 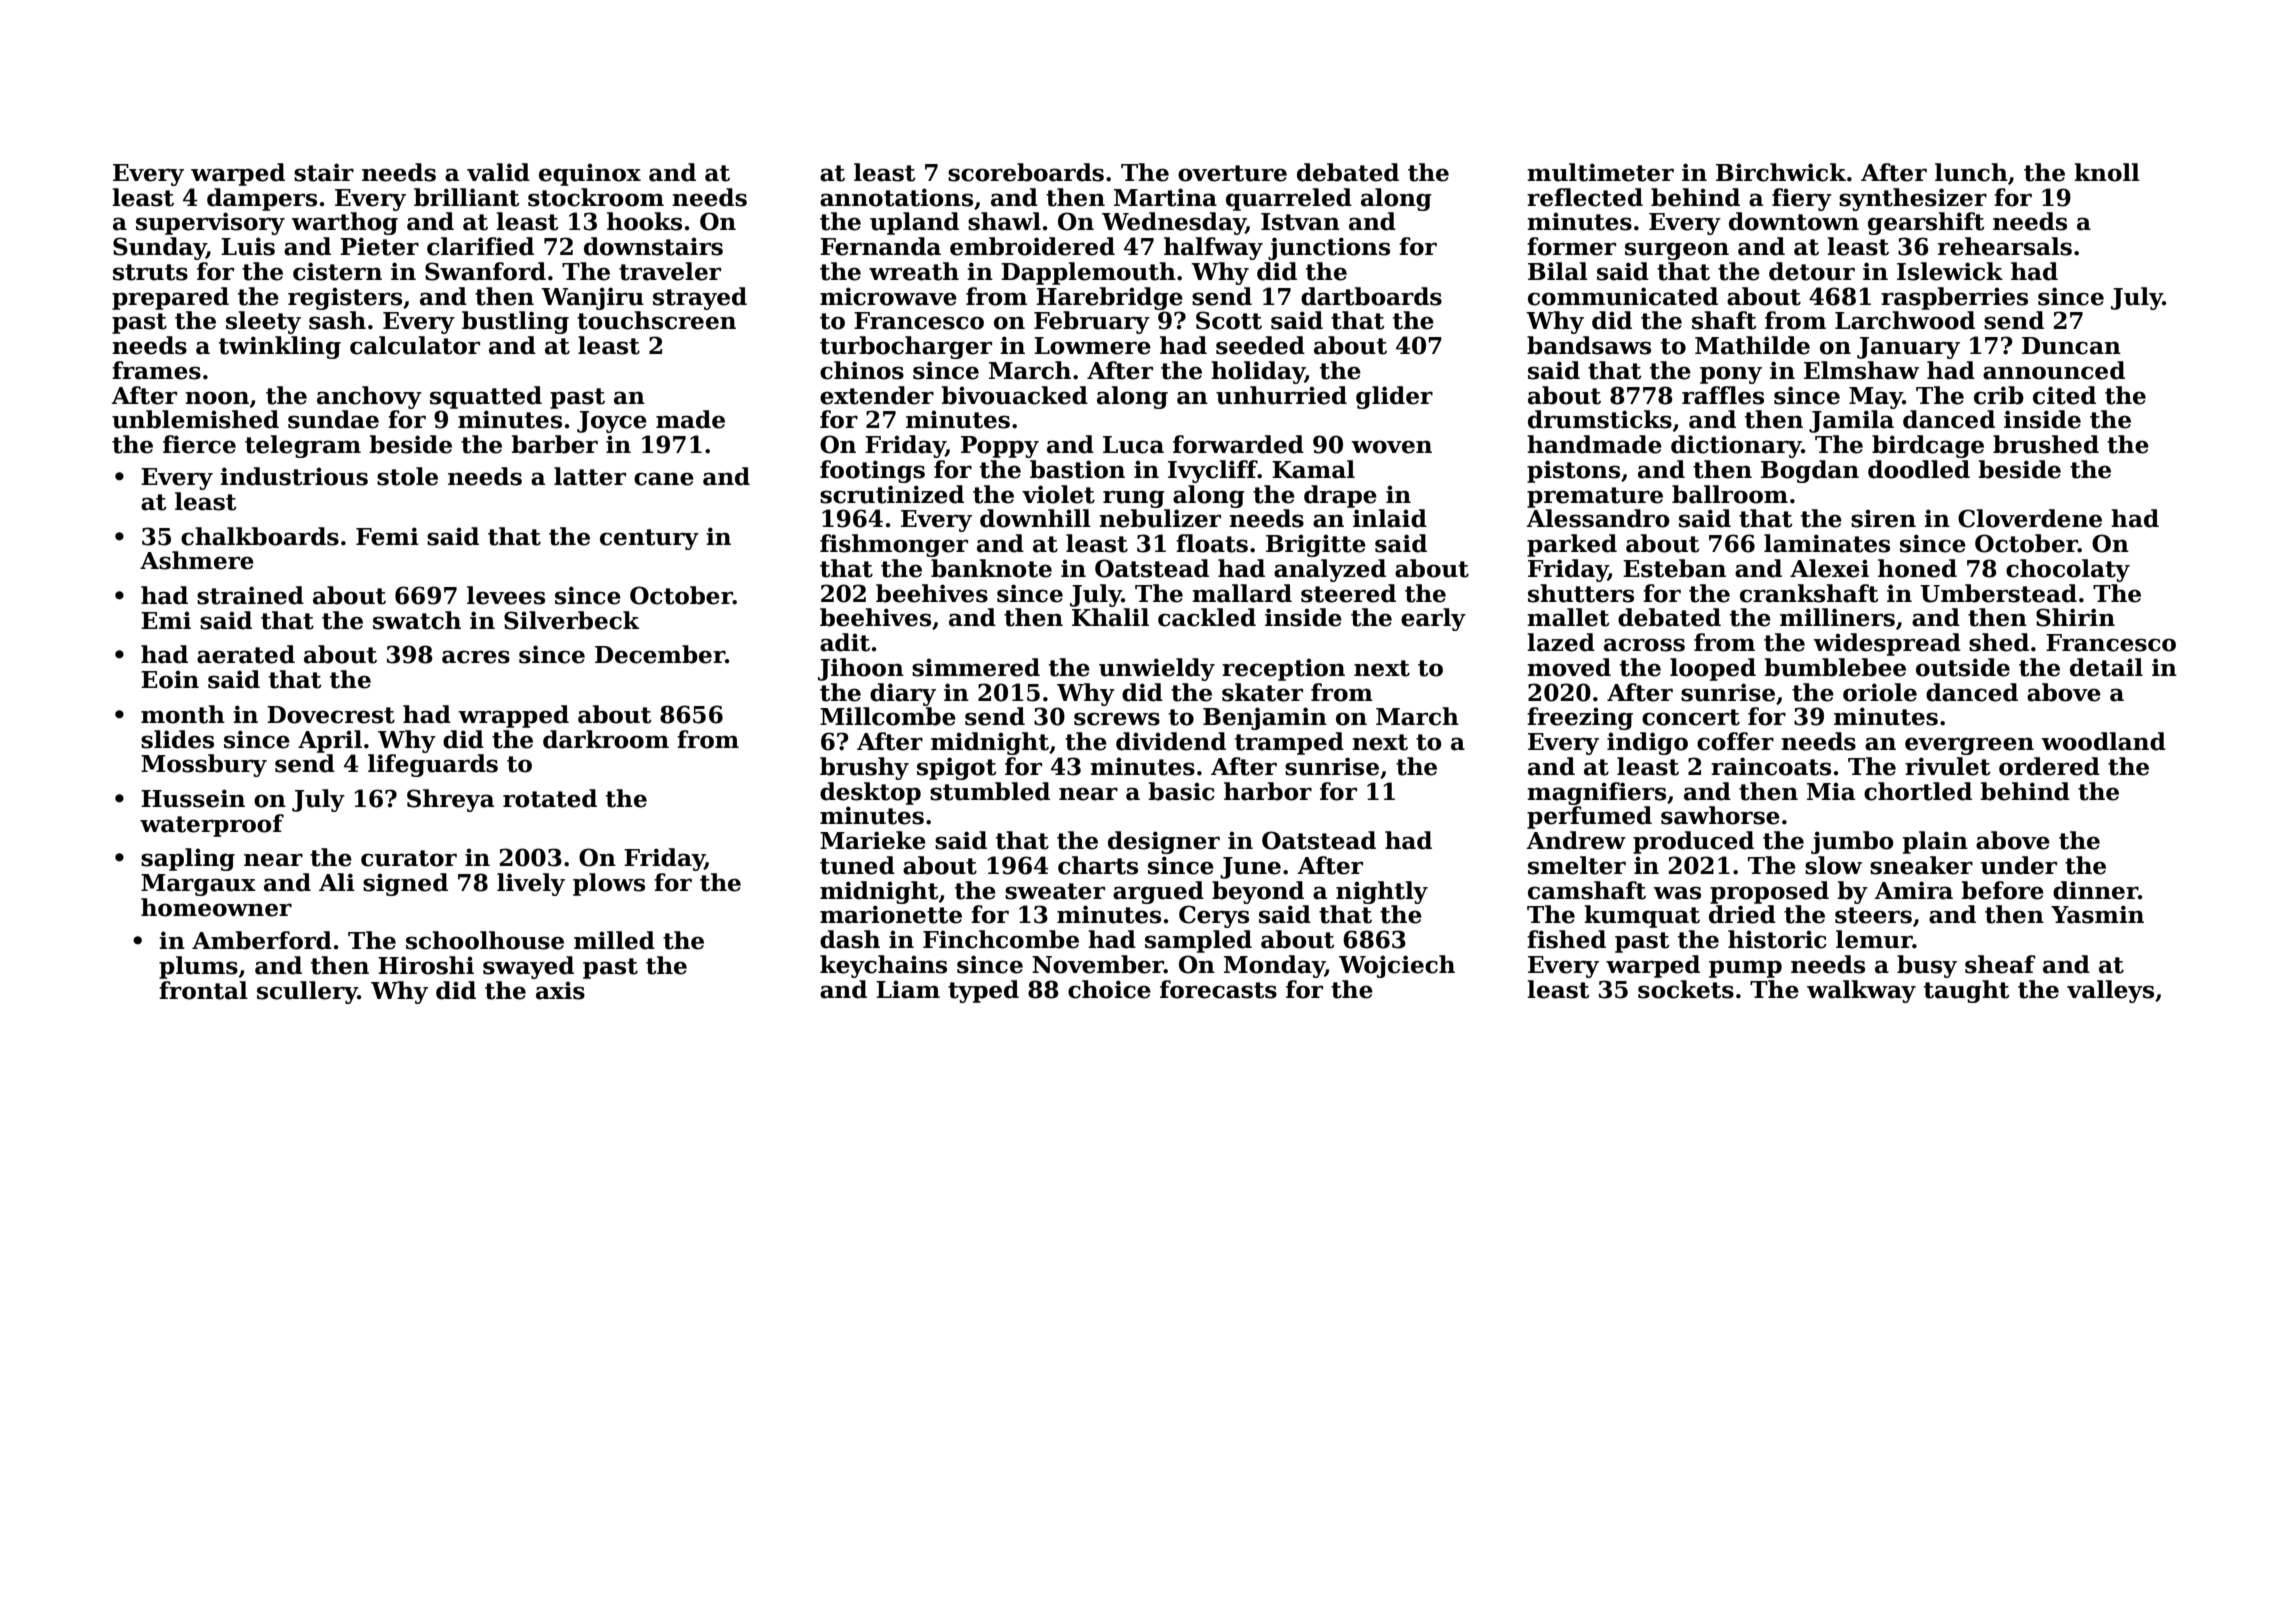 What do you see at coordinates (1026, 172) in the page?
I see `scoreboards` at bounding box center [1026, 172].
